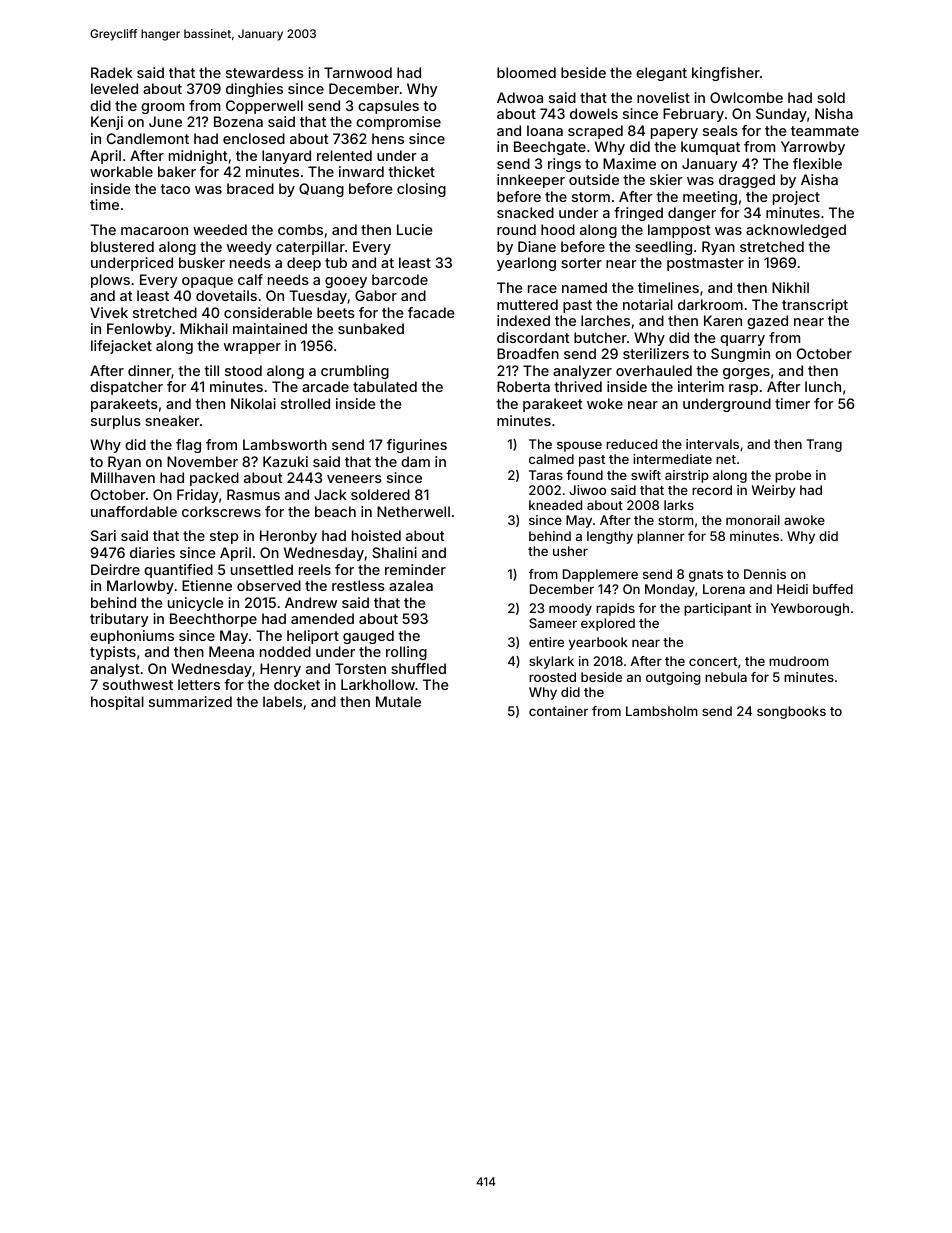  I want to click on reminder, so click(415, 569).
